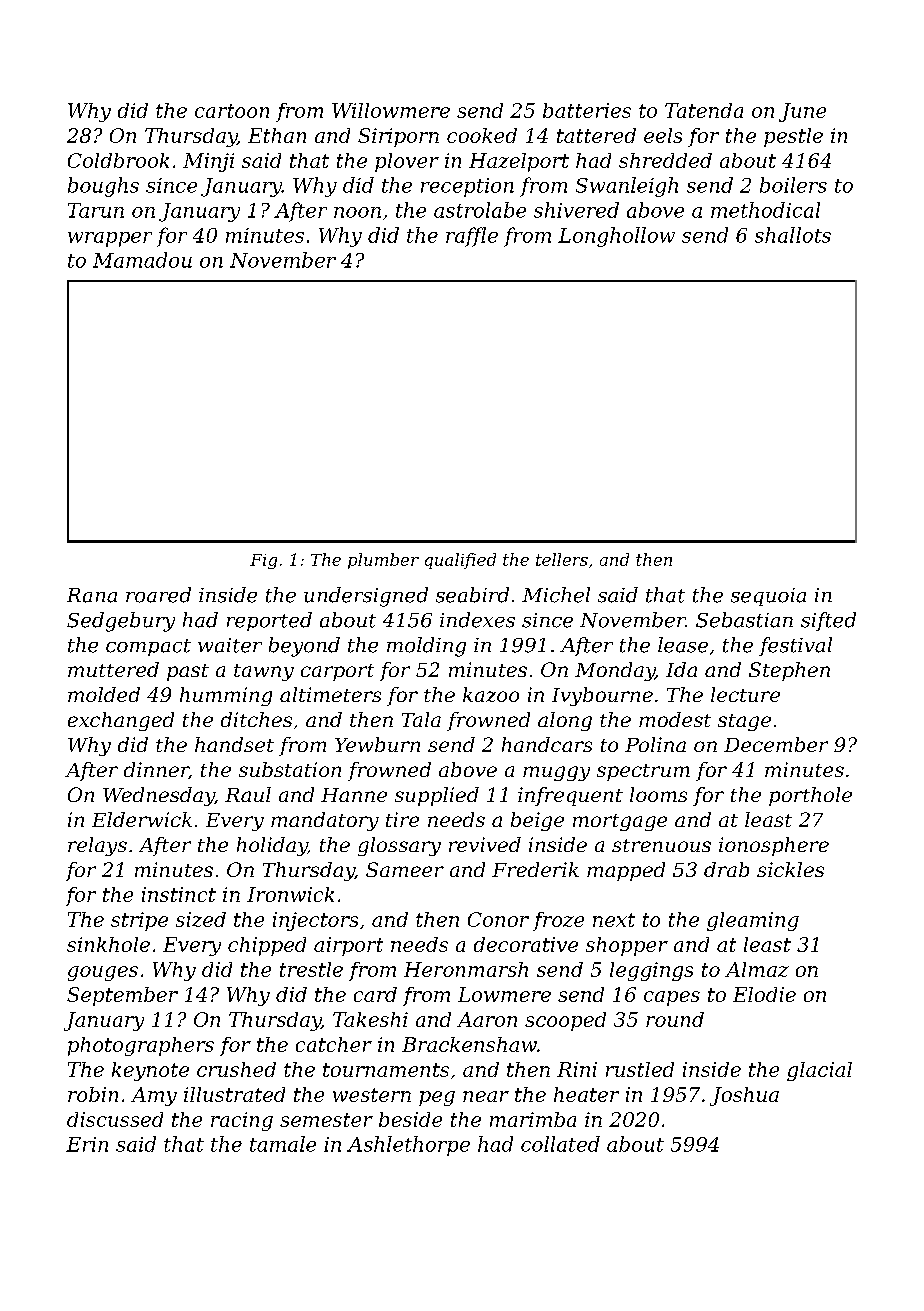 Image resolution: width=924 pixels, height=1311 pixels. I want to click on tawny, so click(264, 672).
